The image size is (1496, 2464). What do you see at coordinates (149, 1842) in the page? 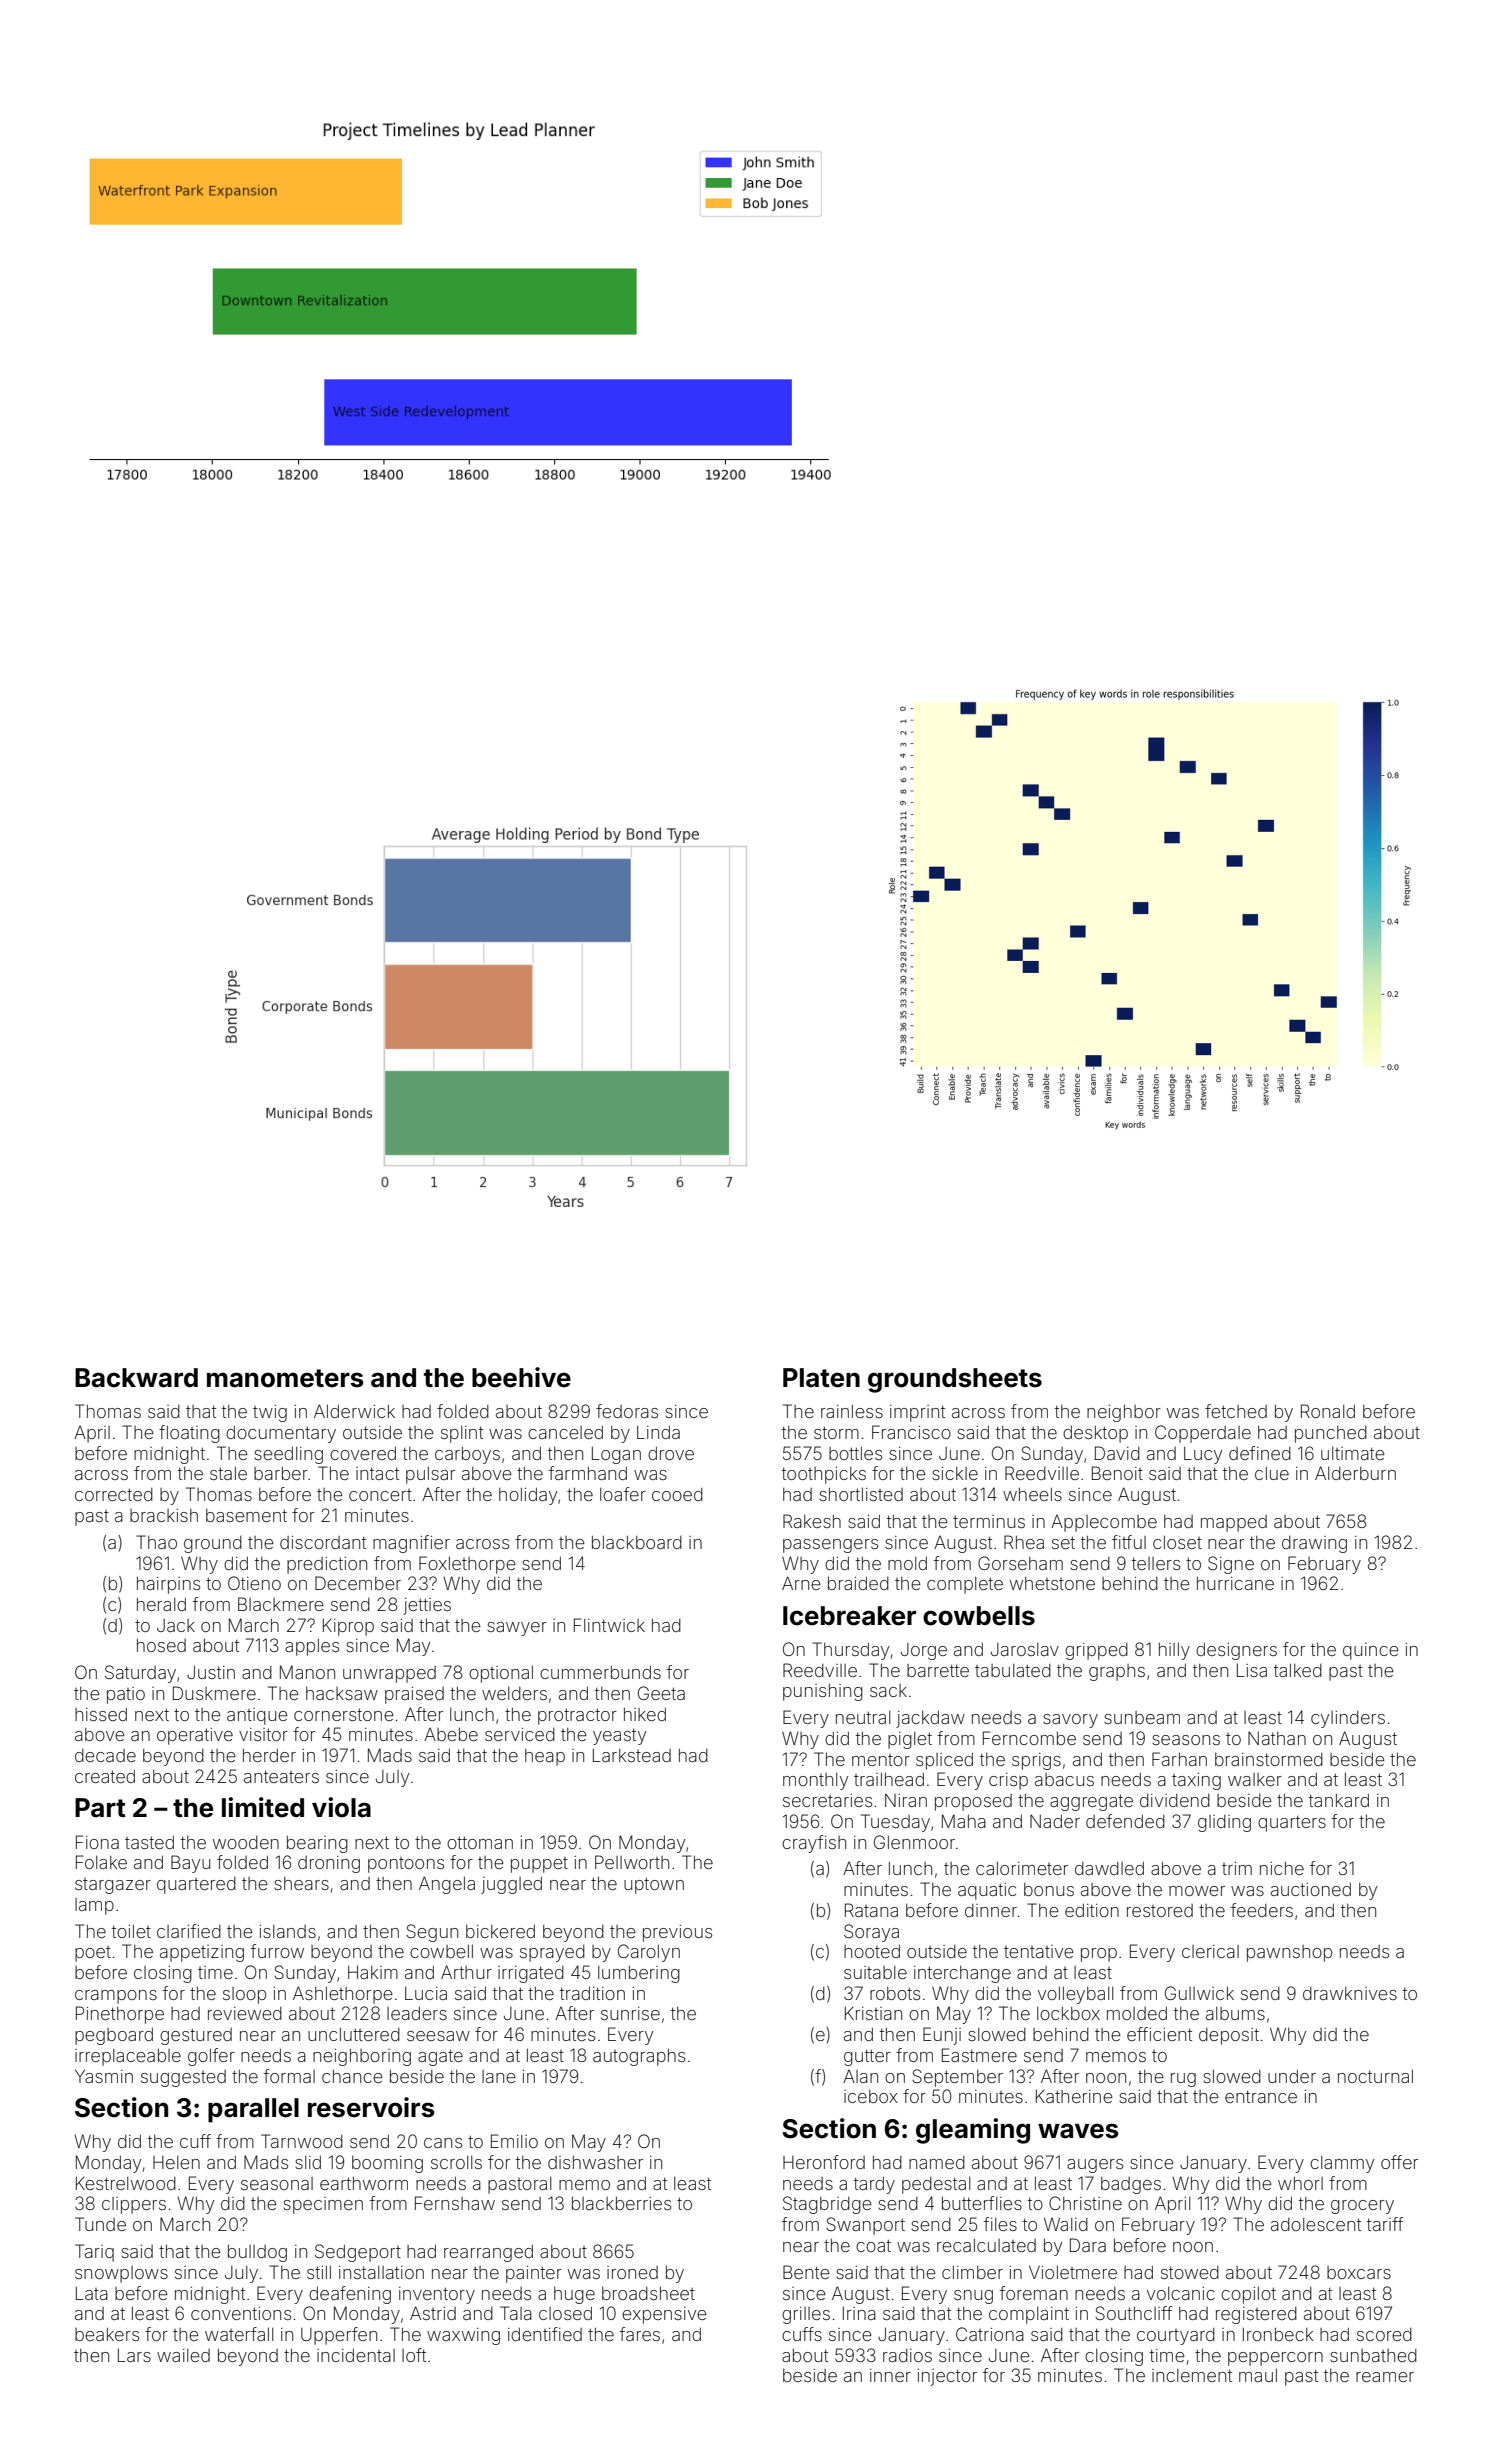
I see `tasted` at bounding box center [149, 1842].
